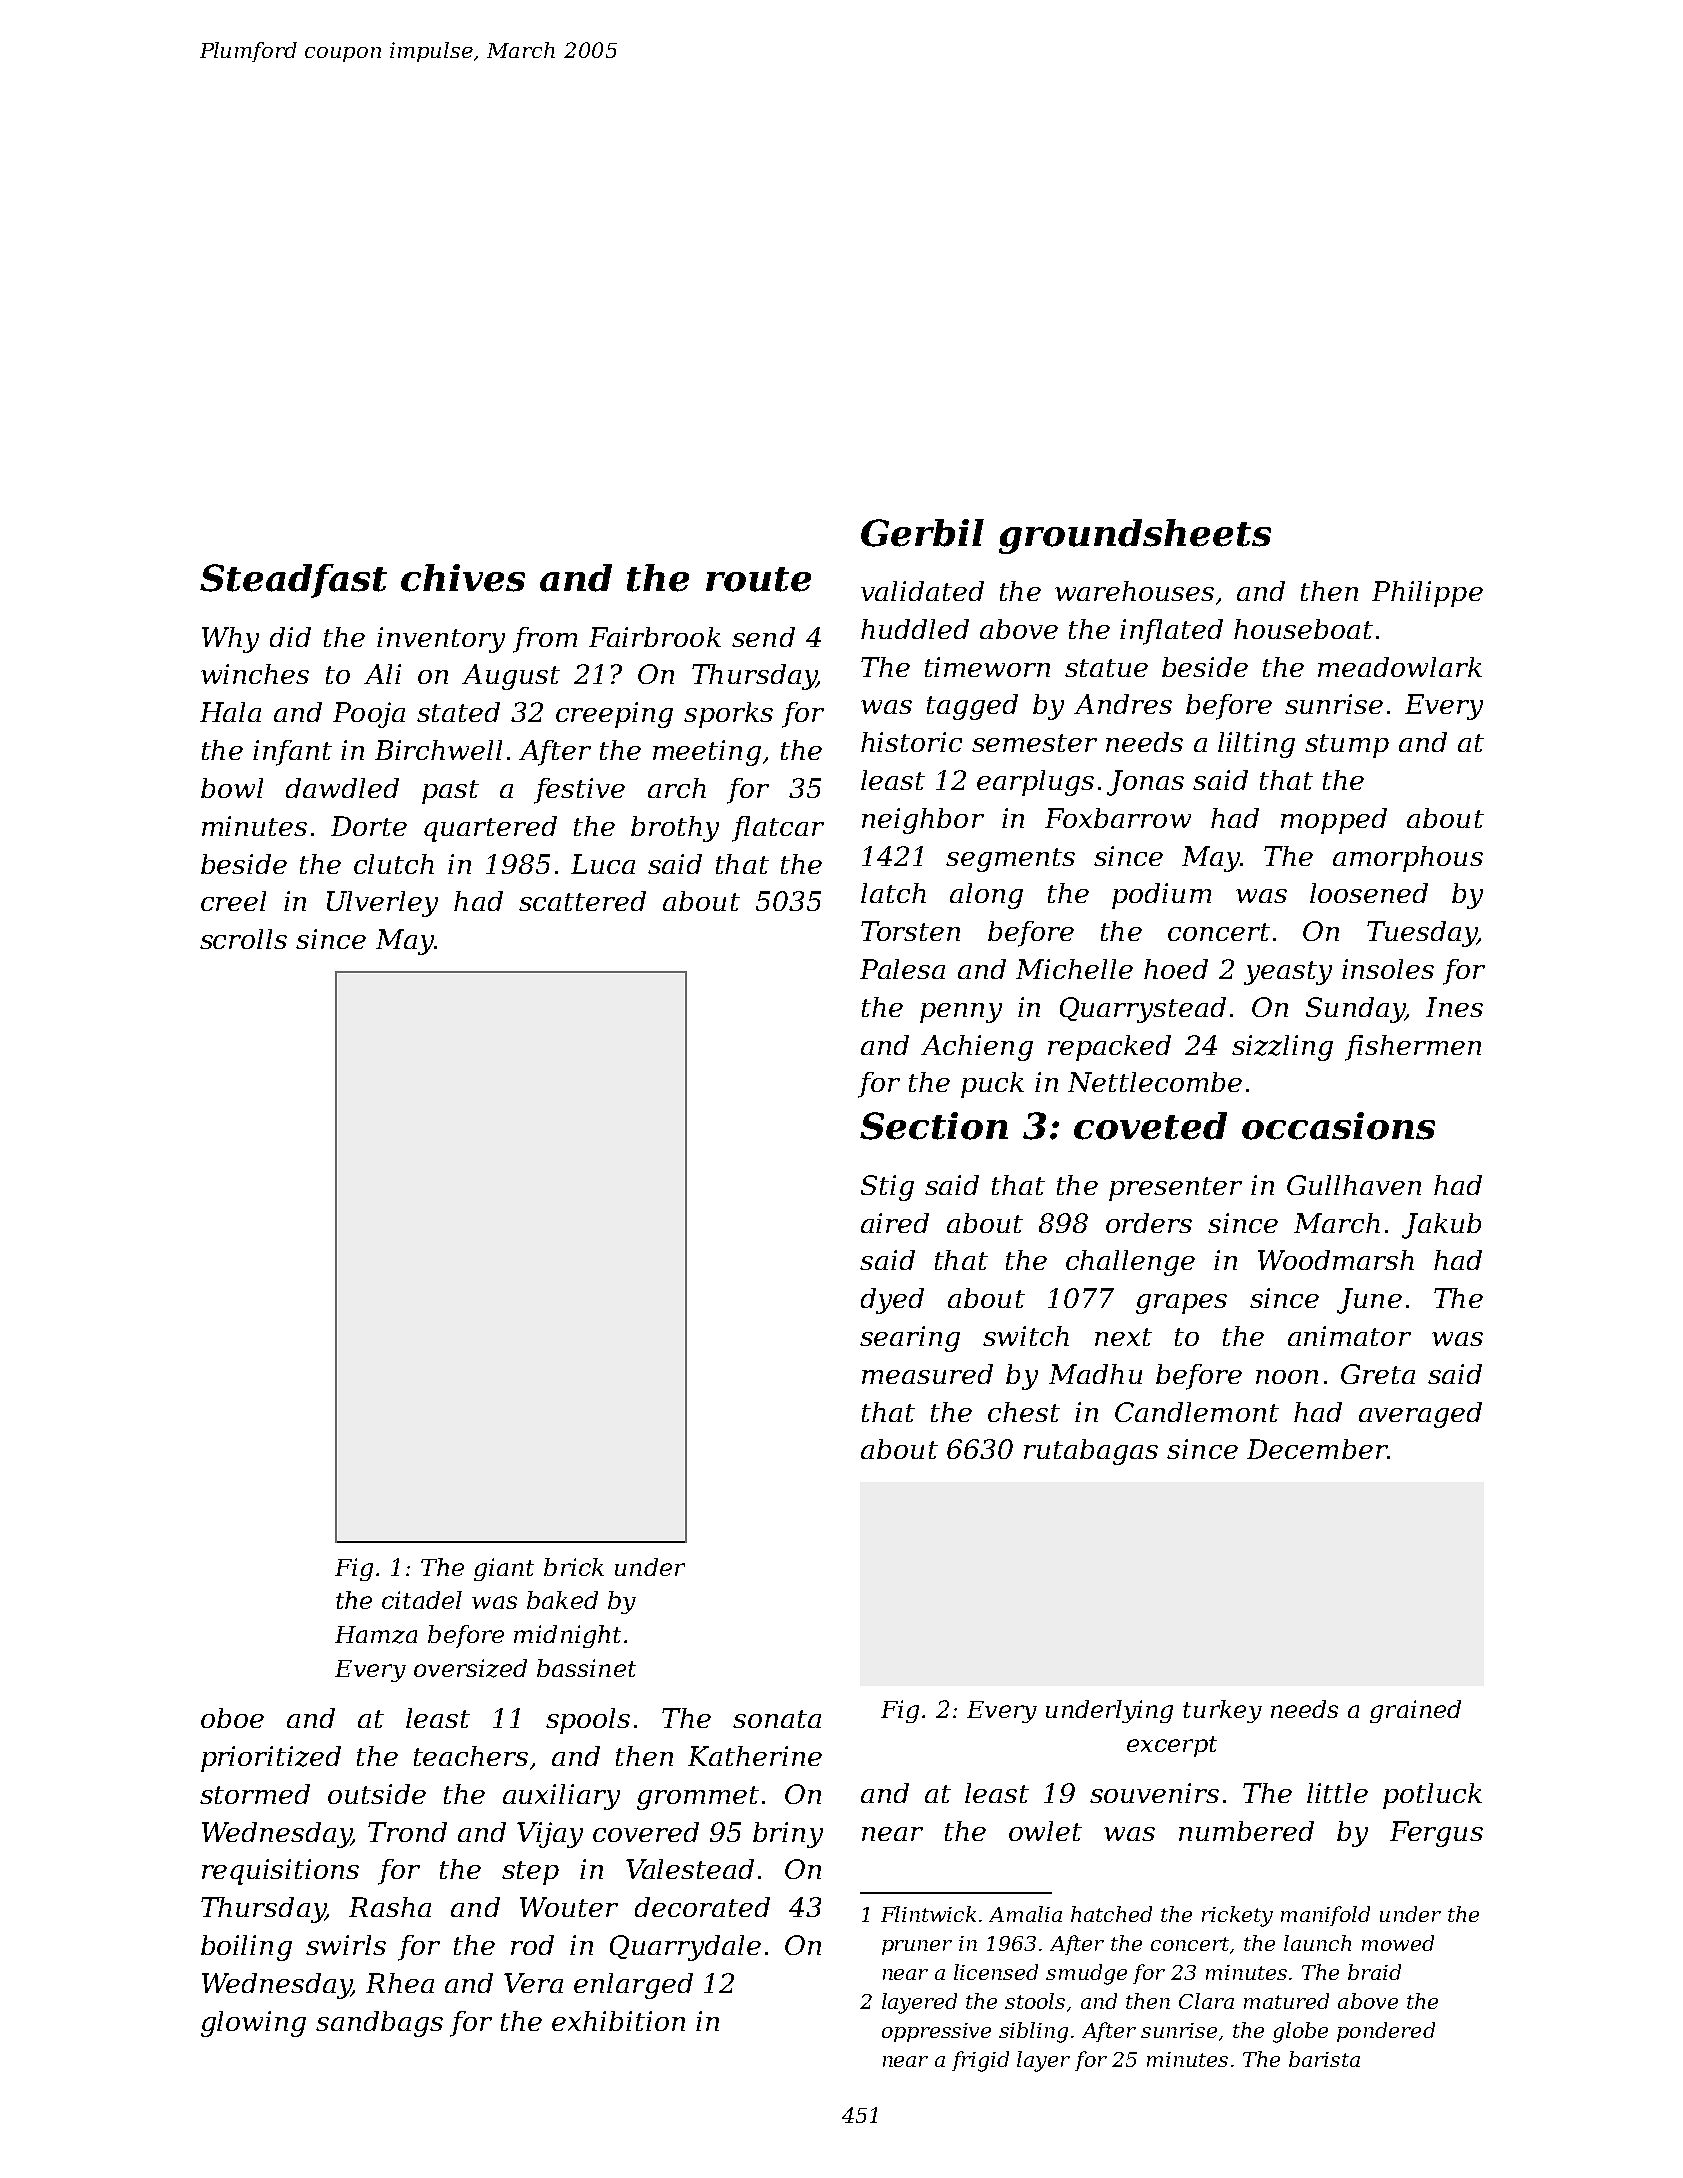 The height and width of the page is (2178, 1683). I want to click on groundsheets, so click(1135, 536).
